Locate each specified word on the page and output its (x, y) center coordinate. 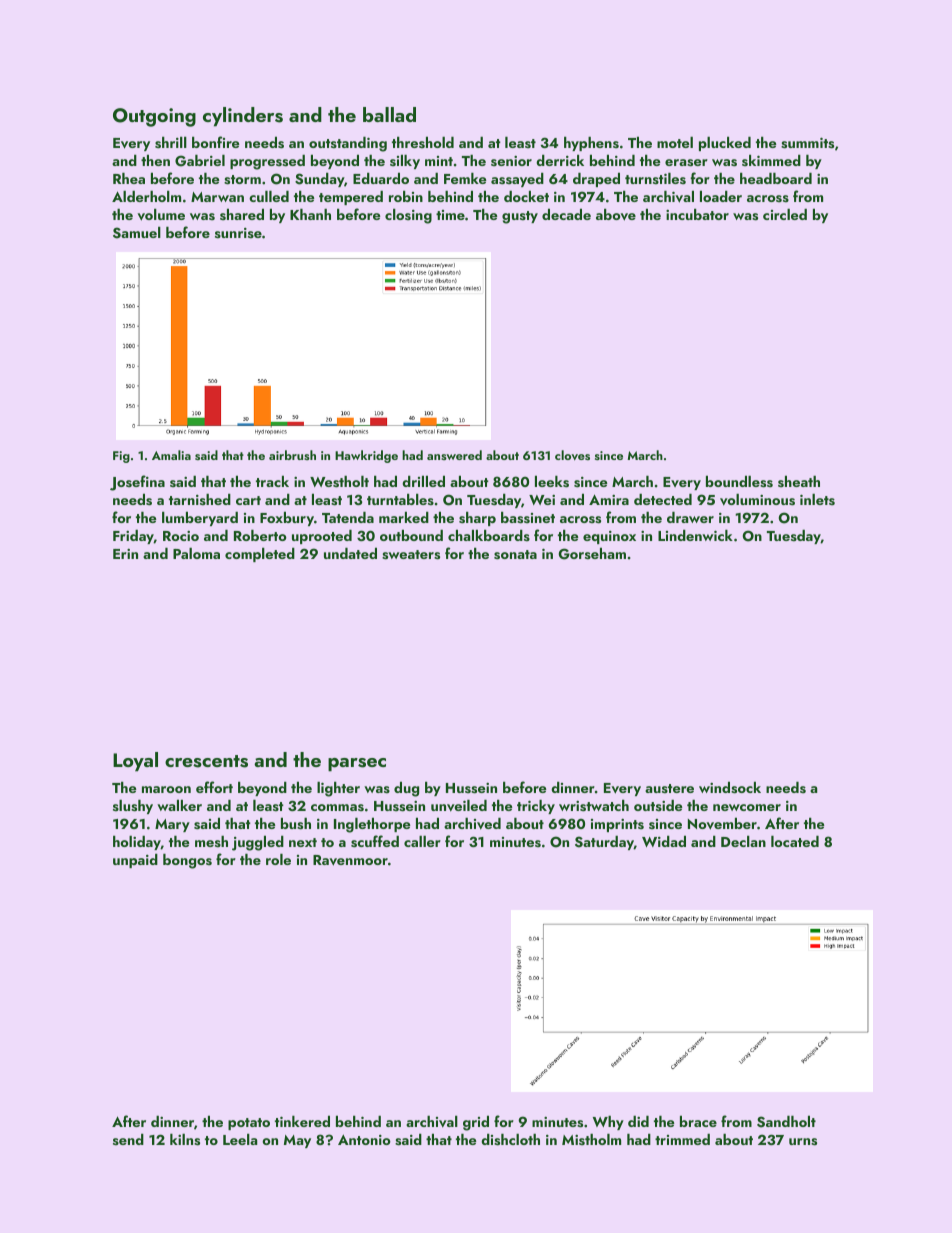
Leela (240, 1139)
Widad (664, 841)
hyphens (591, 144)
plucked (725, 144)
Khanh (310, 214)
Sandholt (786, 1122)
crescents (206, 761)
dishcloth (510, 1140)
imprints (617, 825)
